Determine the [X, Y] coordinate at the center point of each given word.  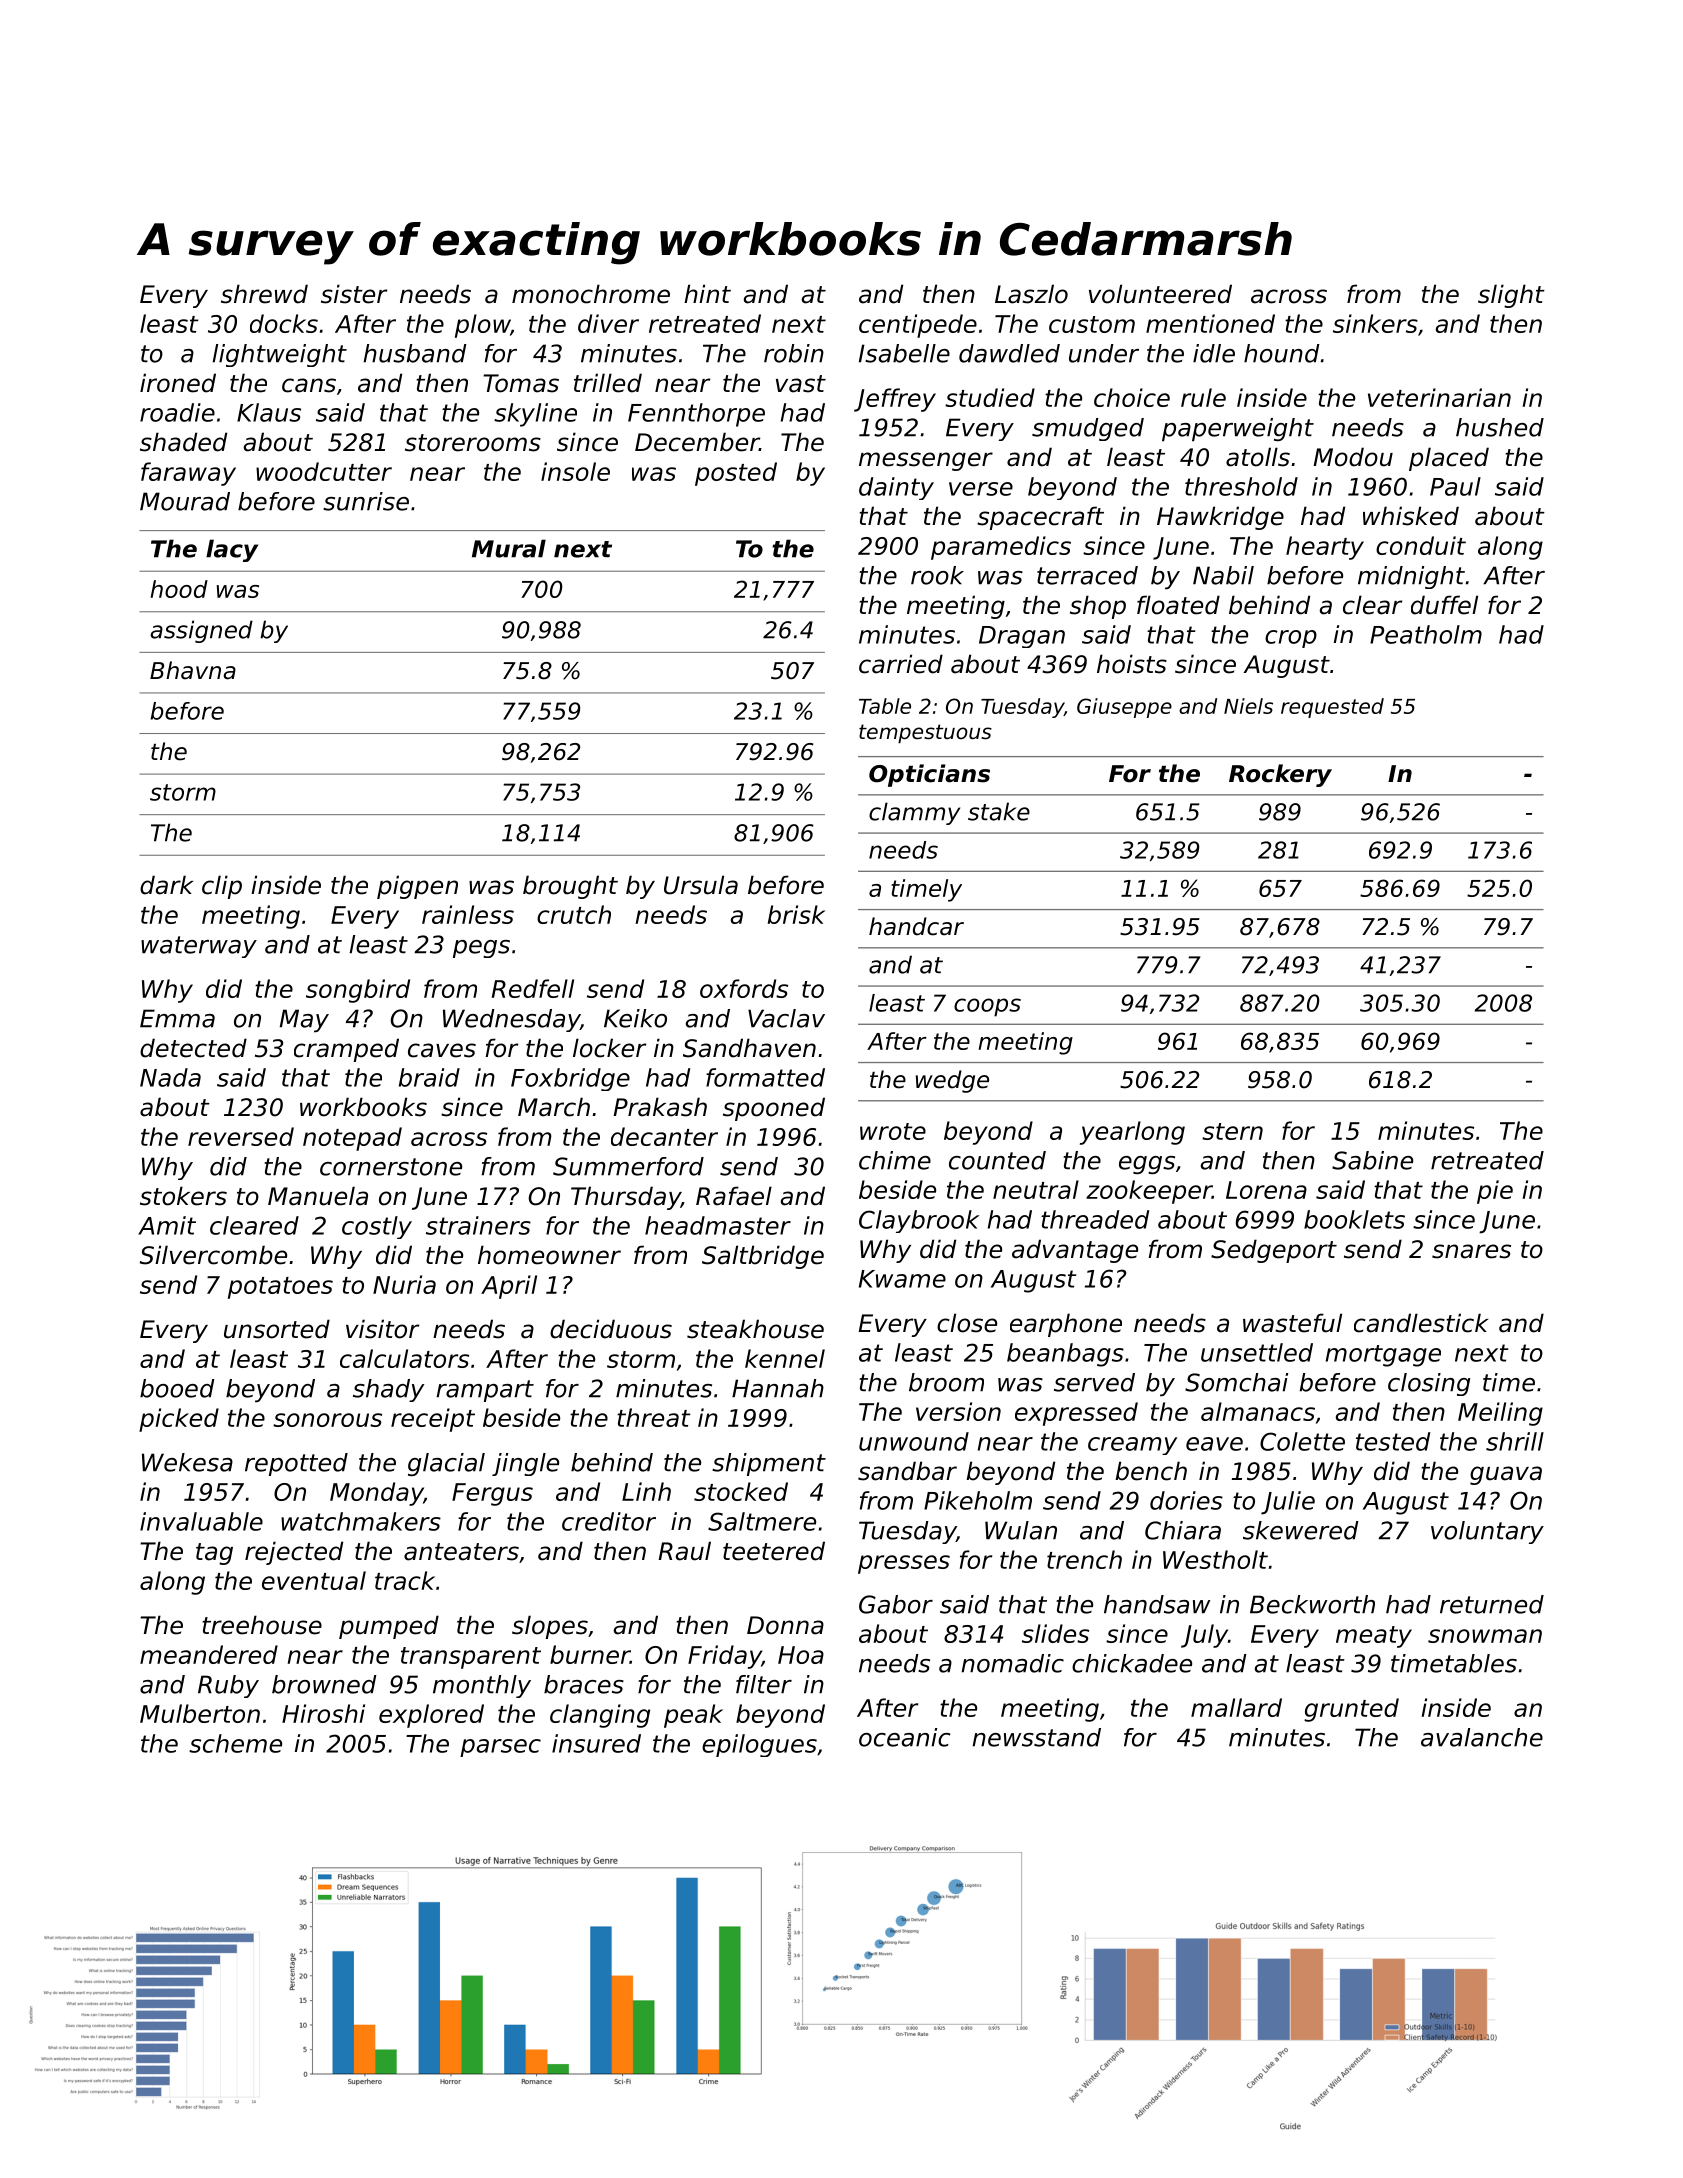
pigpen [417, 887]
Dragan [1022, 637]
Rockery [1280, 775]
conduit [1421, 545]
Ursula [701, 885]
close [967, 1323]
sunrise [366, 501]
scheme [235, 1743]
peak [693, 1716]
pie [1495, 1192]
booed [177, 1388]
